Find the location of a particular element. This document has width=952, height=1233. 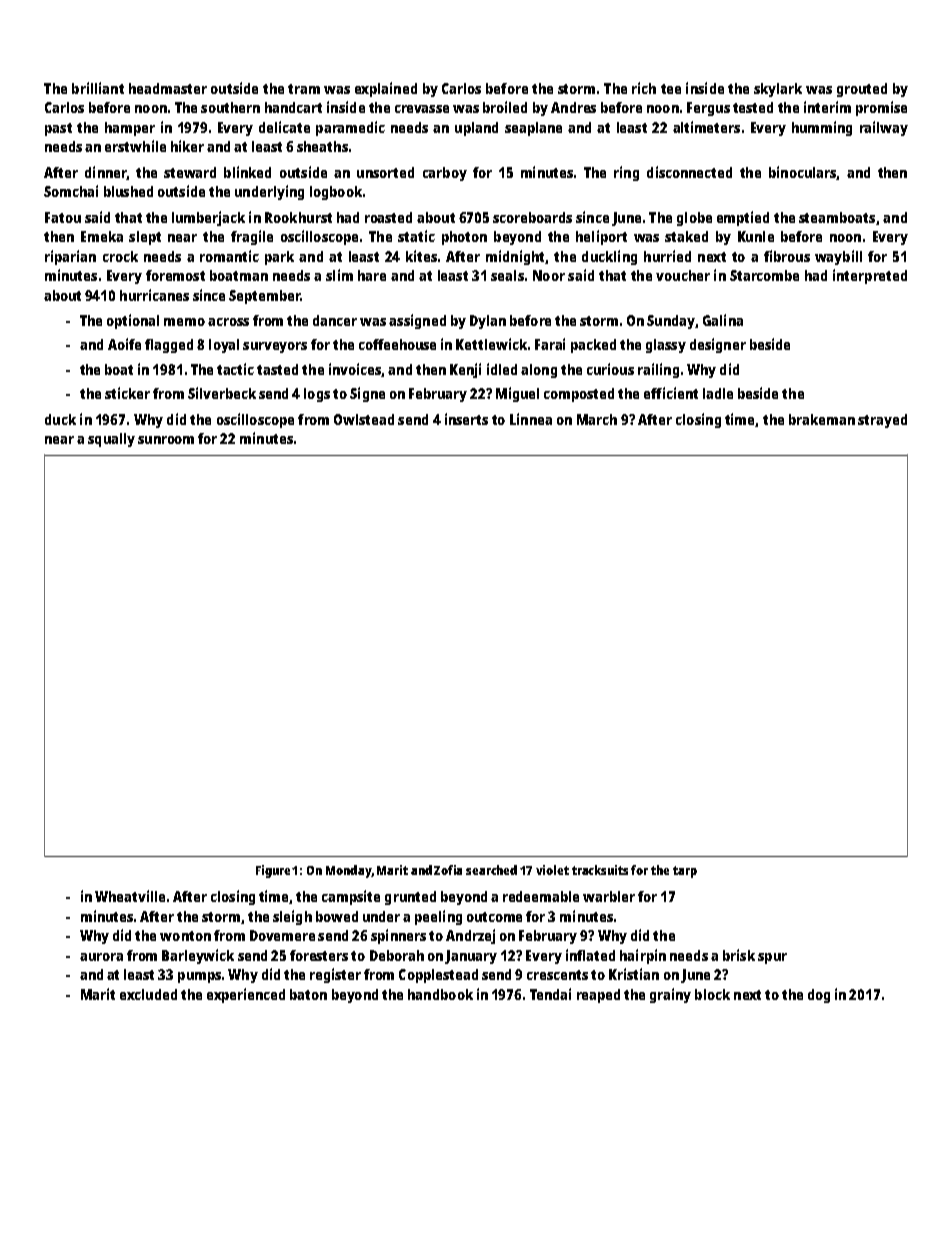

sticker is located at coordinates (127, 393).
